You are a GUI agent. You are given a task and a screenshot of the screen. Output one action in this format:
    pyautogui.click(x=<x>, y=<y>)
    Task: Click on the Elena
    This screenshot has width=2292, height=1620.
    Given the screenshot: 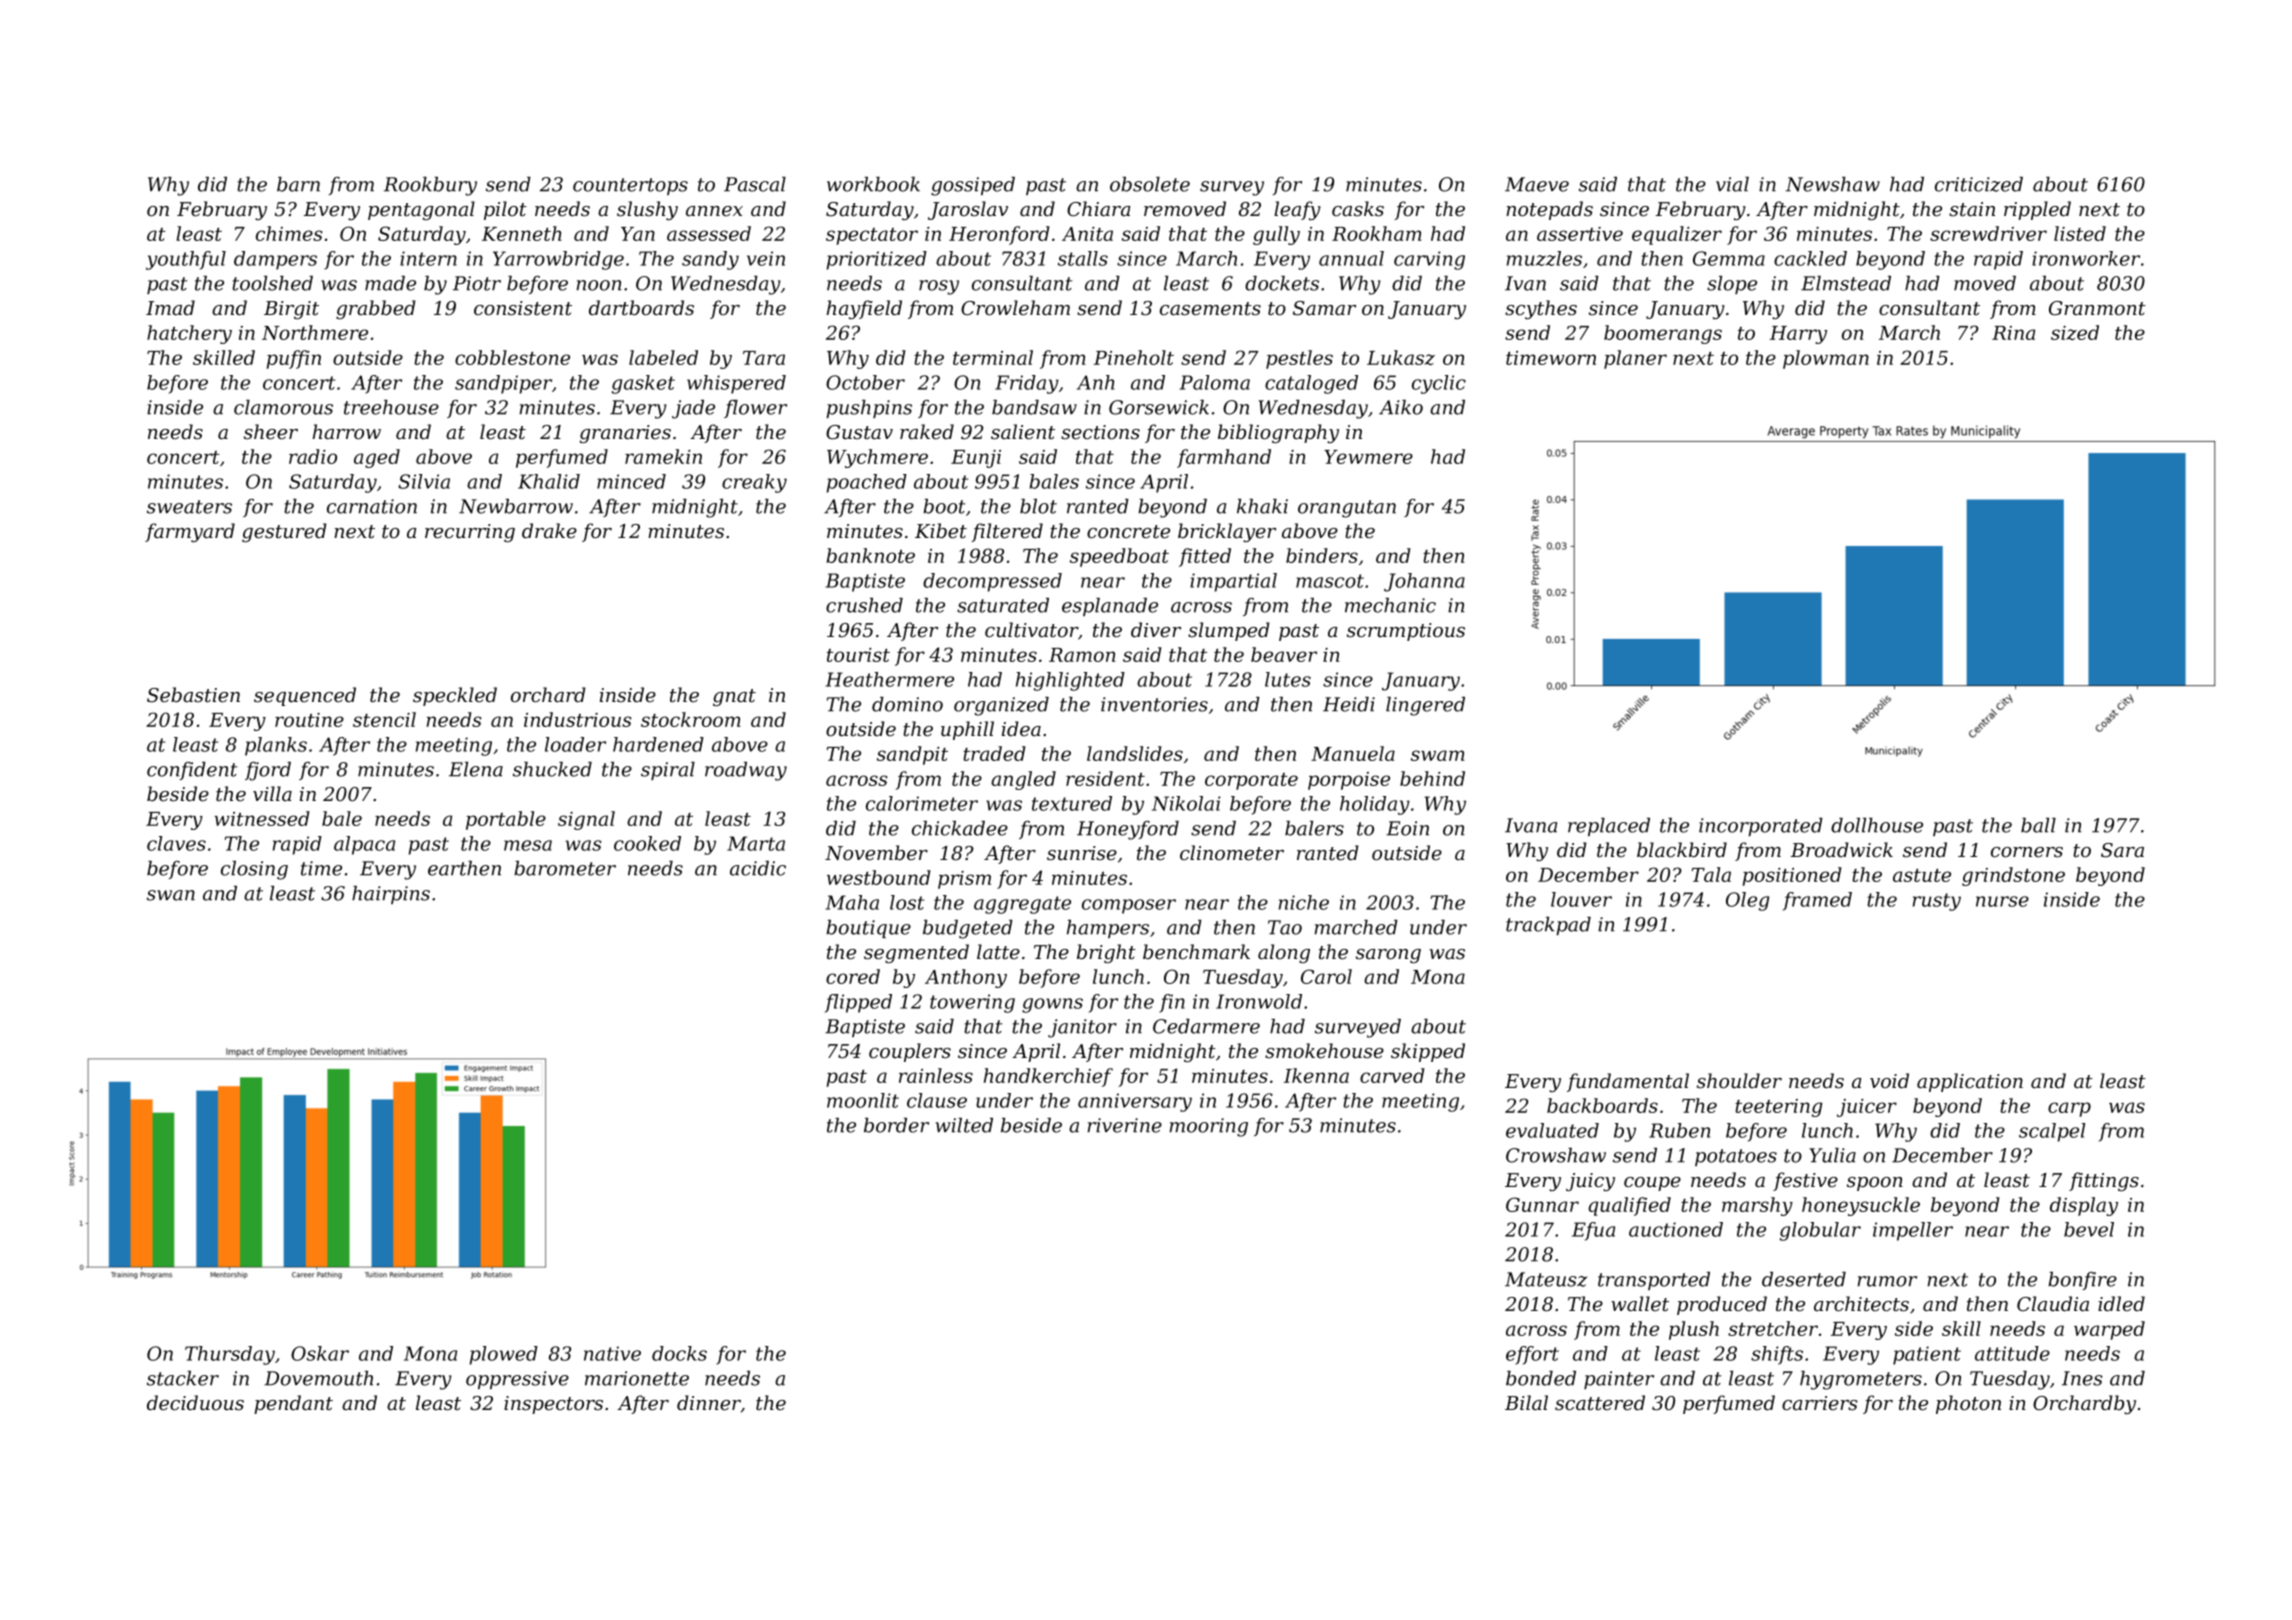 What is the action you would take?
    pyautogui.click(x=476, y=769)
